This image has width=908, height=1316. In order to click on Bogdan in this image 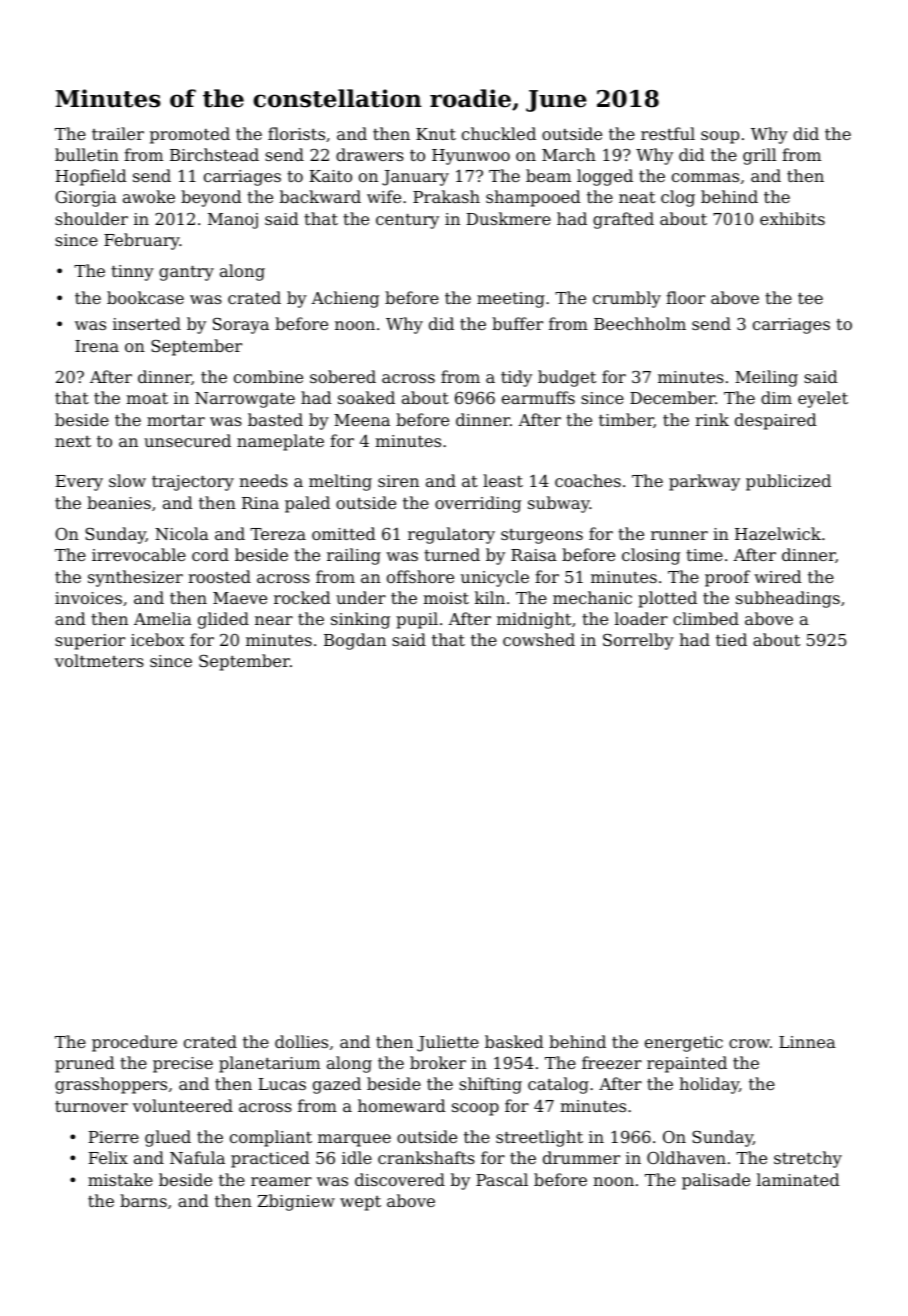, I will do `click(355, 641)`.
